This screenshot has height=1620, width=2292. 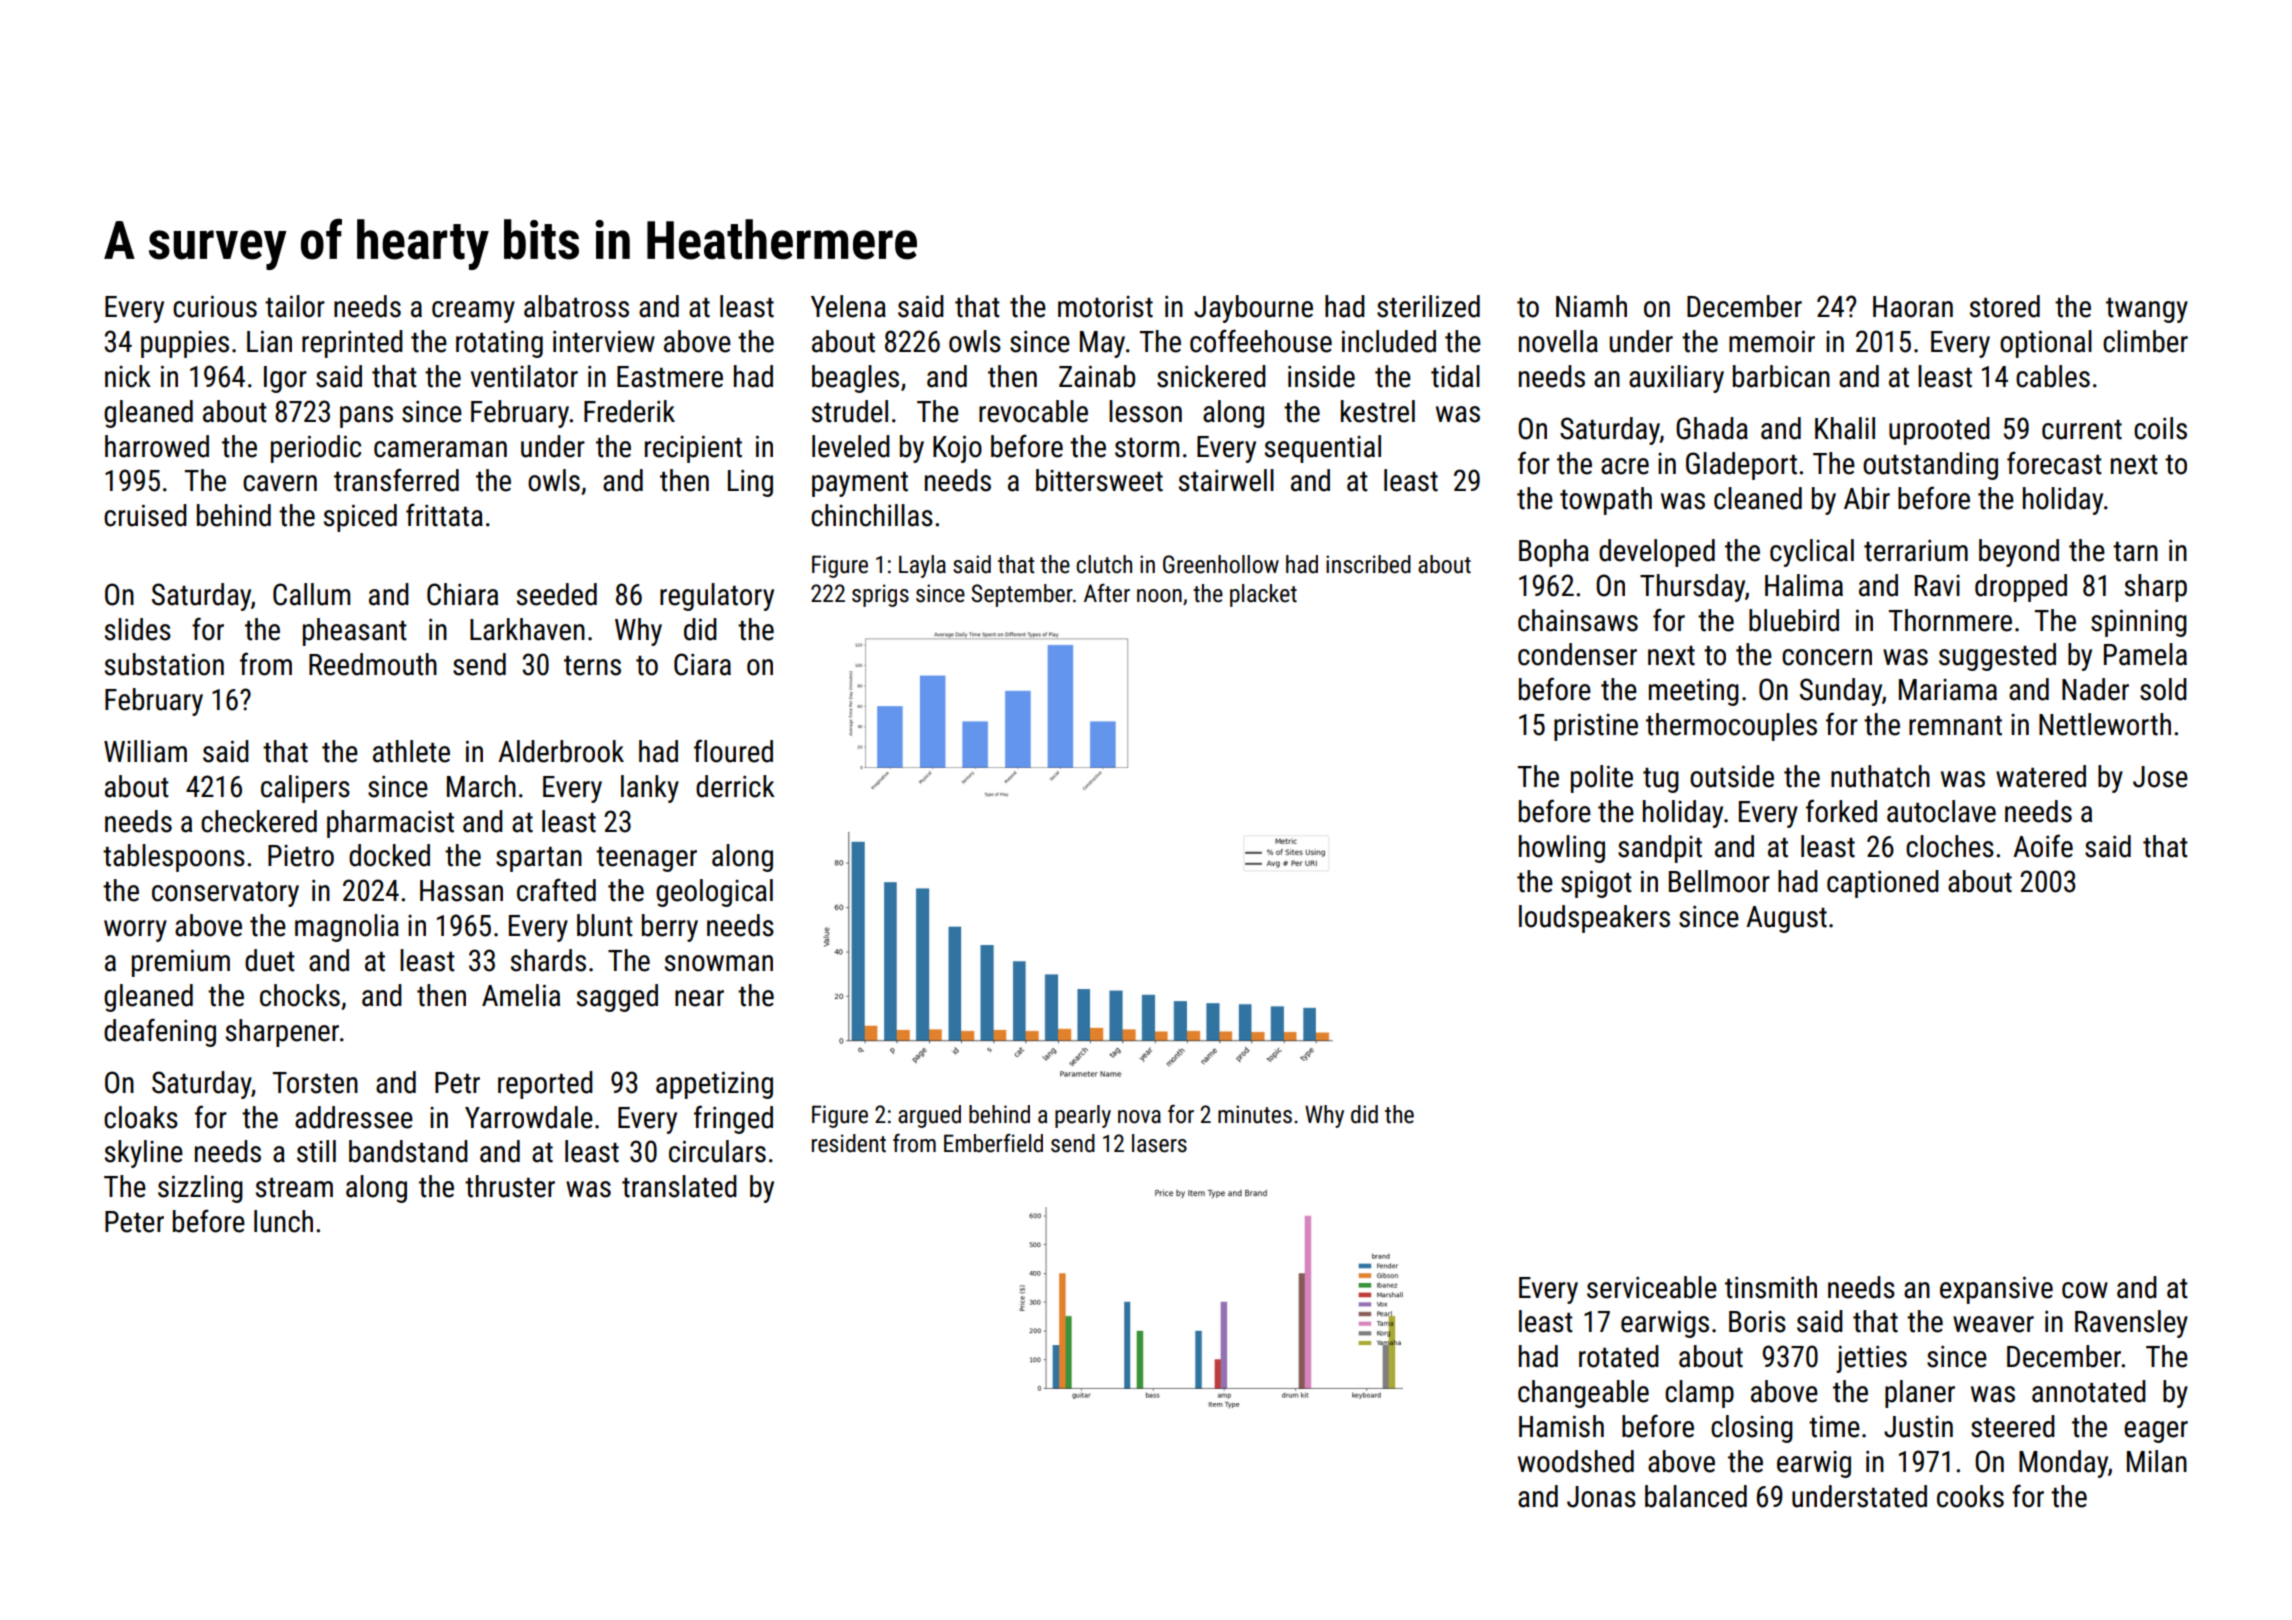 What do you see at coordinates (1913, 307) in the screenshot?
I see `Haoran` at bounding box center [1913, 307].
